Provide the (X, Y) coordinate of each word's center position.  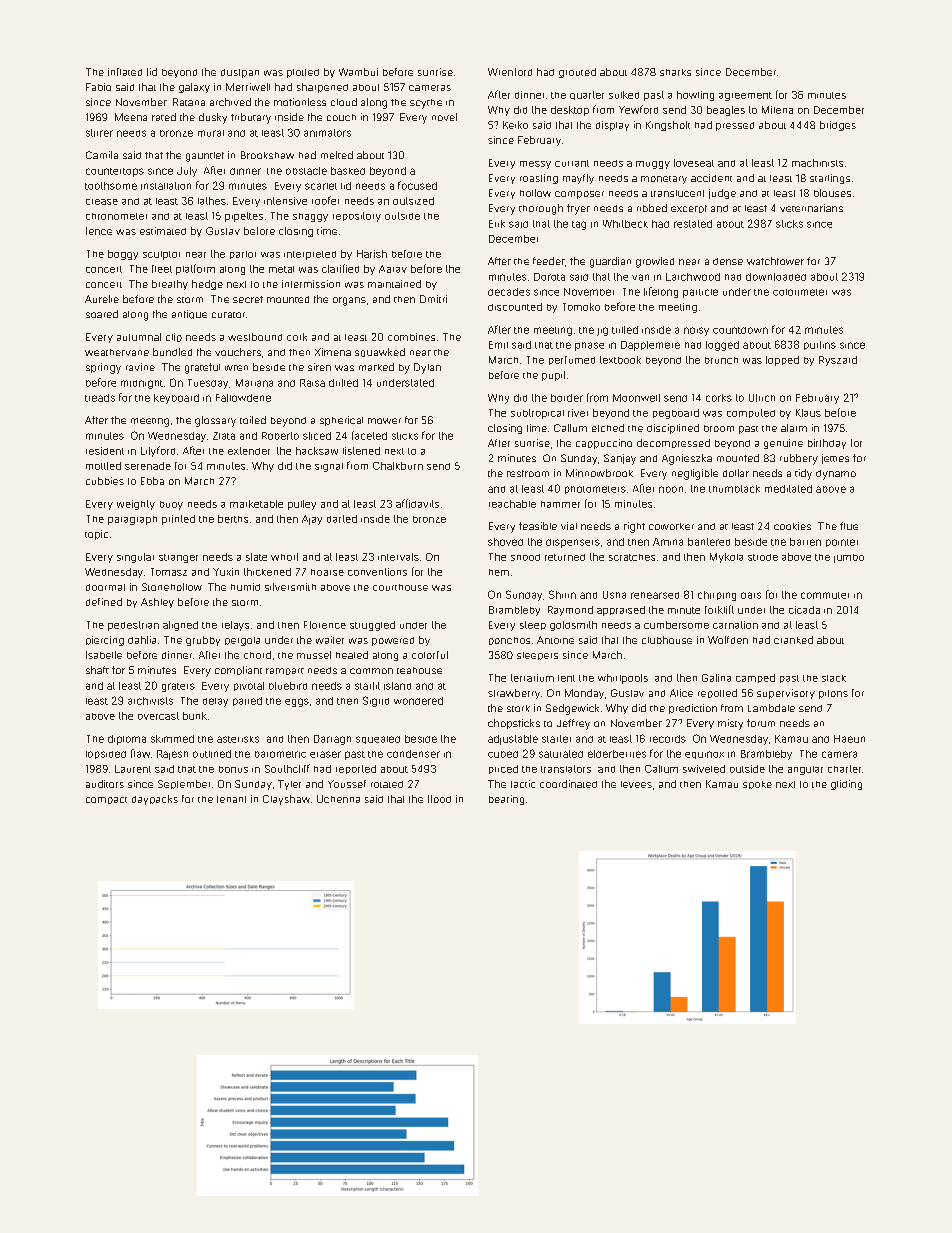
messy (535, 165)
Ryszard (838, 361)
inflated (125, 72)
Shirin (562, 594)
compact (106, 800)
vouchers (238, 352)
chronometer (116, 216)
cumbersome (676, 625)
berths (233, 519)
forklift (719, 609)
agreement (745, 96)
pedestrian (133, 626)
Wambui (358, 72)
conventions (377, 572)
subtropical (537, 414)
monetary (664, 180)
